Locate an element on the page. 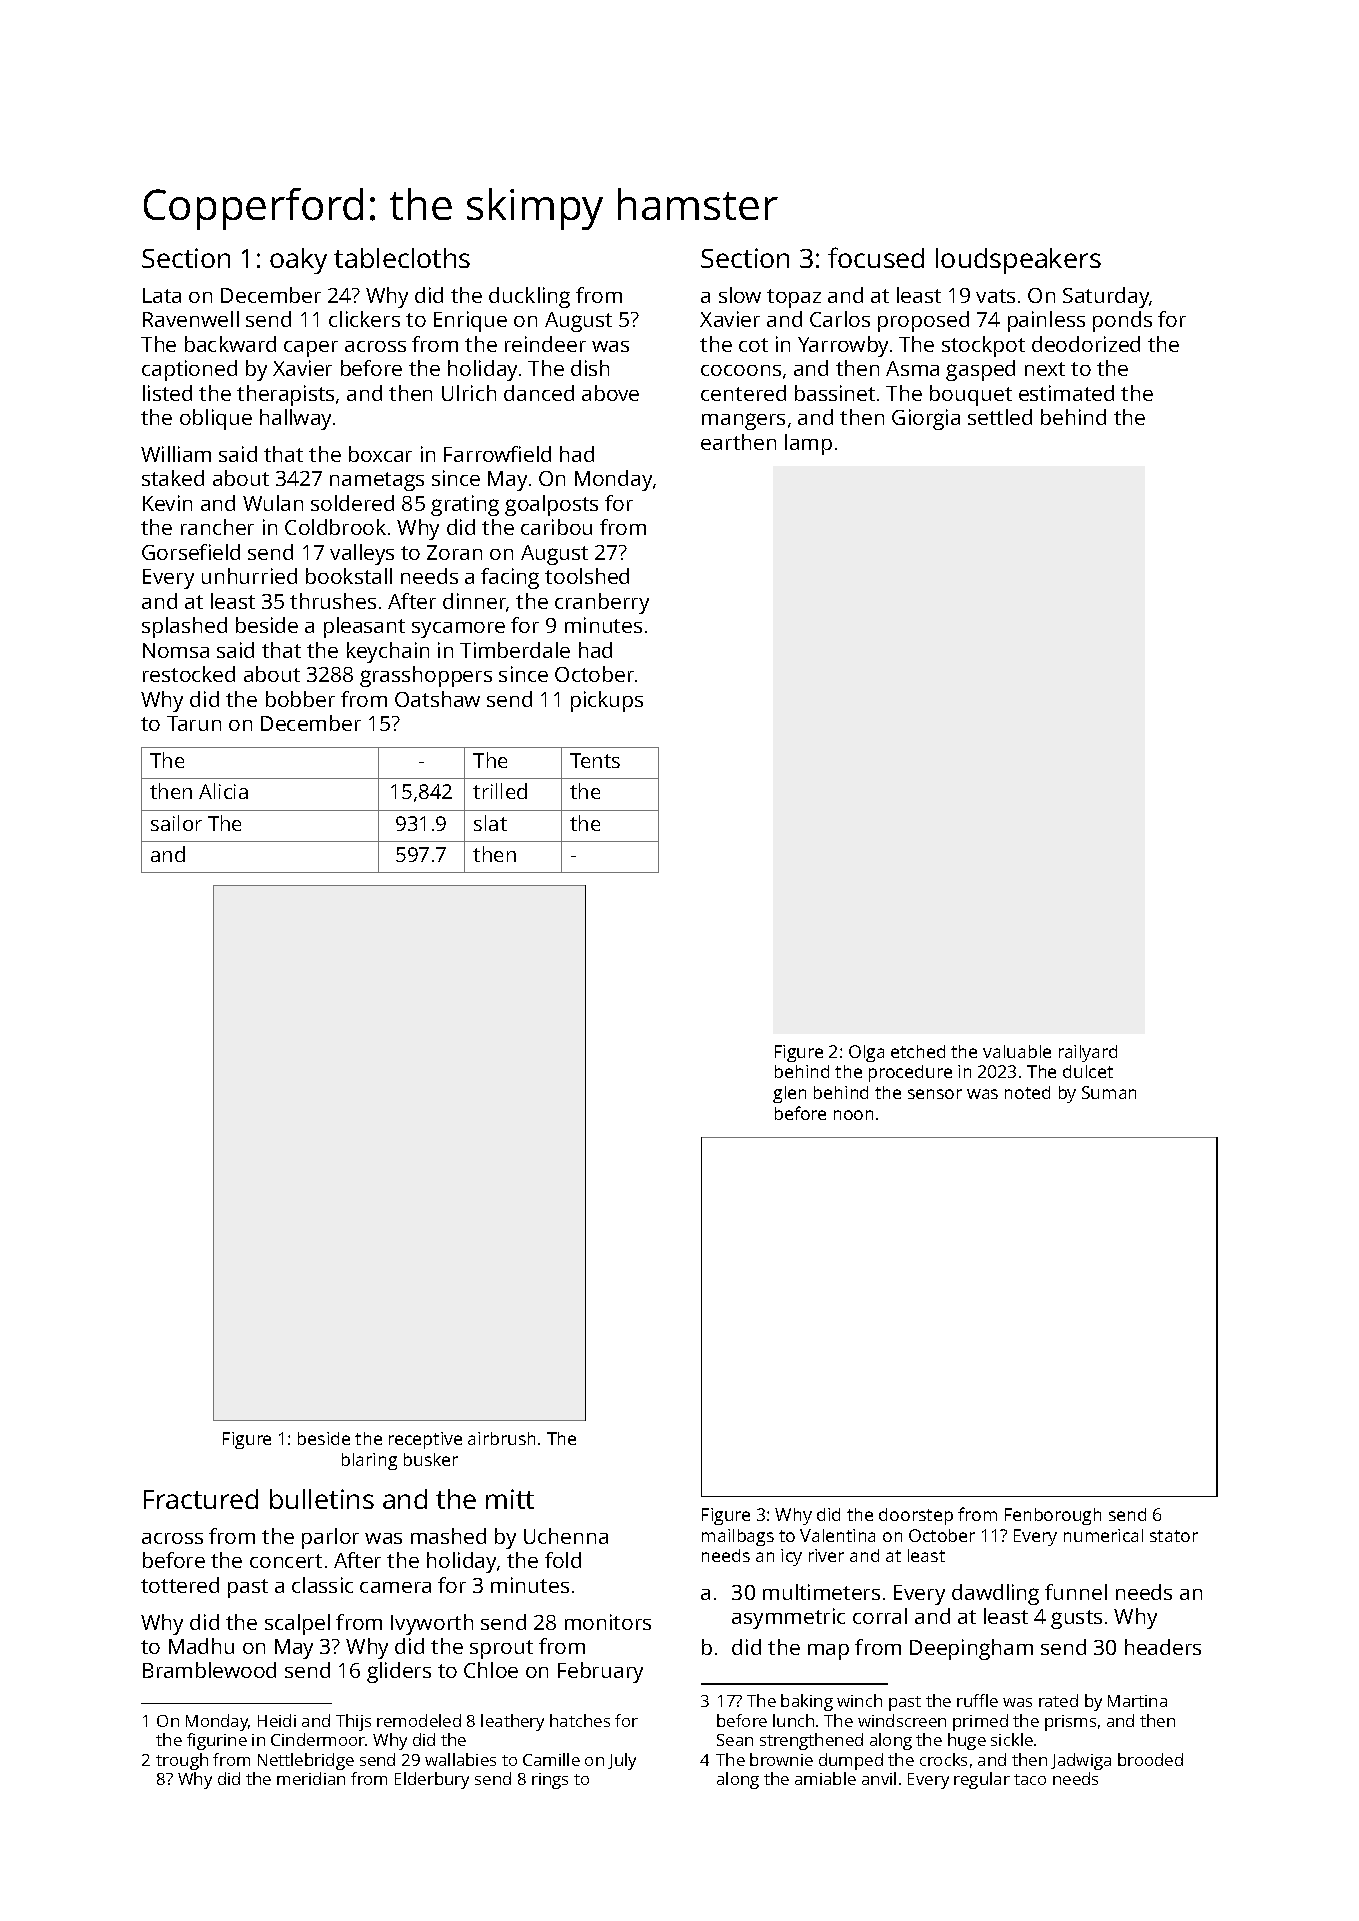 This image has width=1359, height=1921. Lata is located at coordinates (162, 295).
